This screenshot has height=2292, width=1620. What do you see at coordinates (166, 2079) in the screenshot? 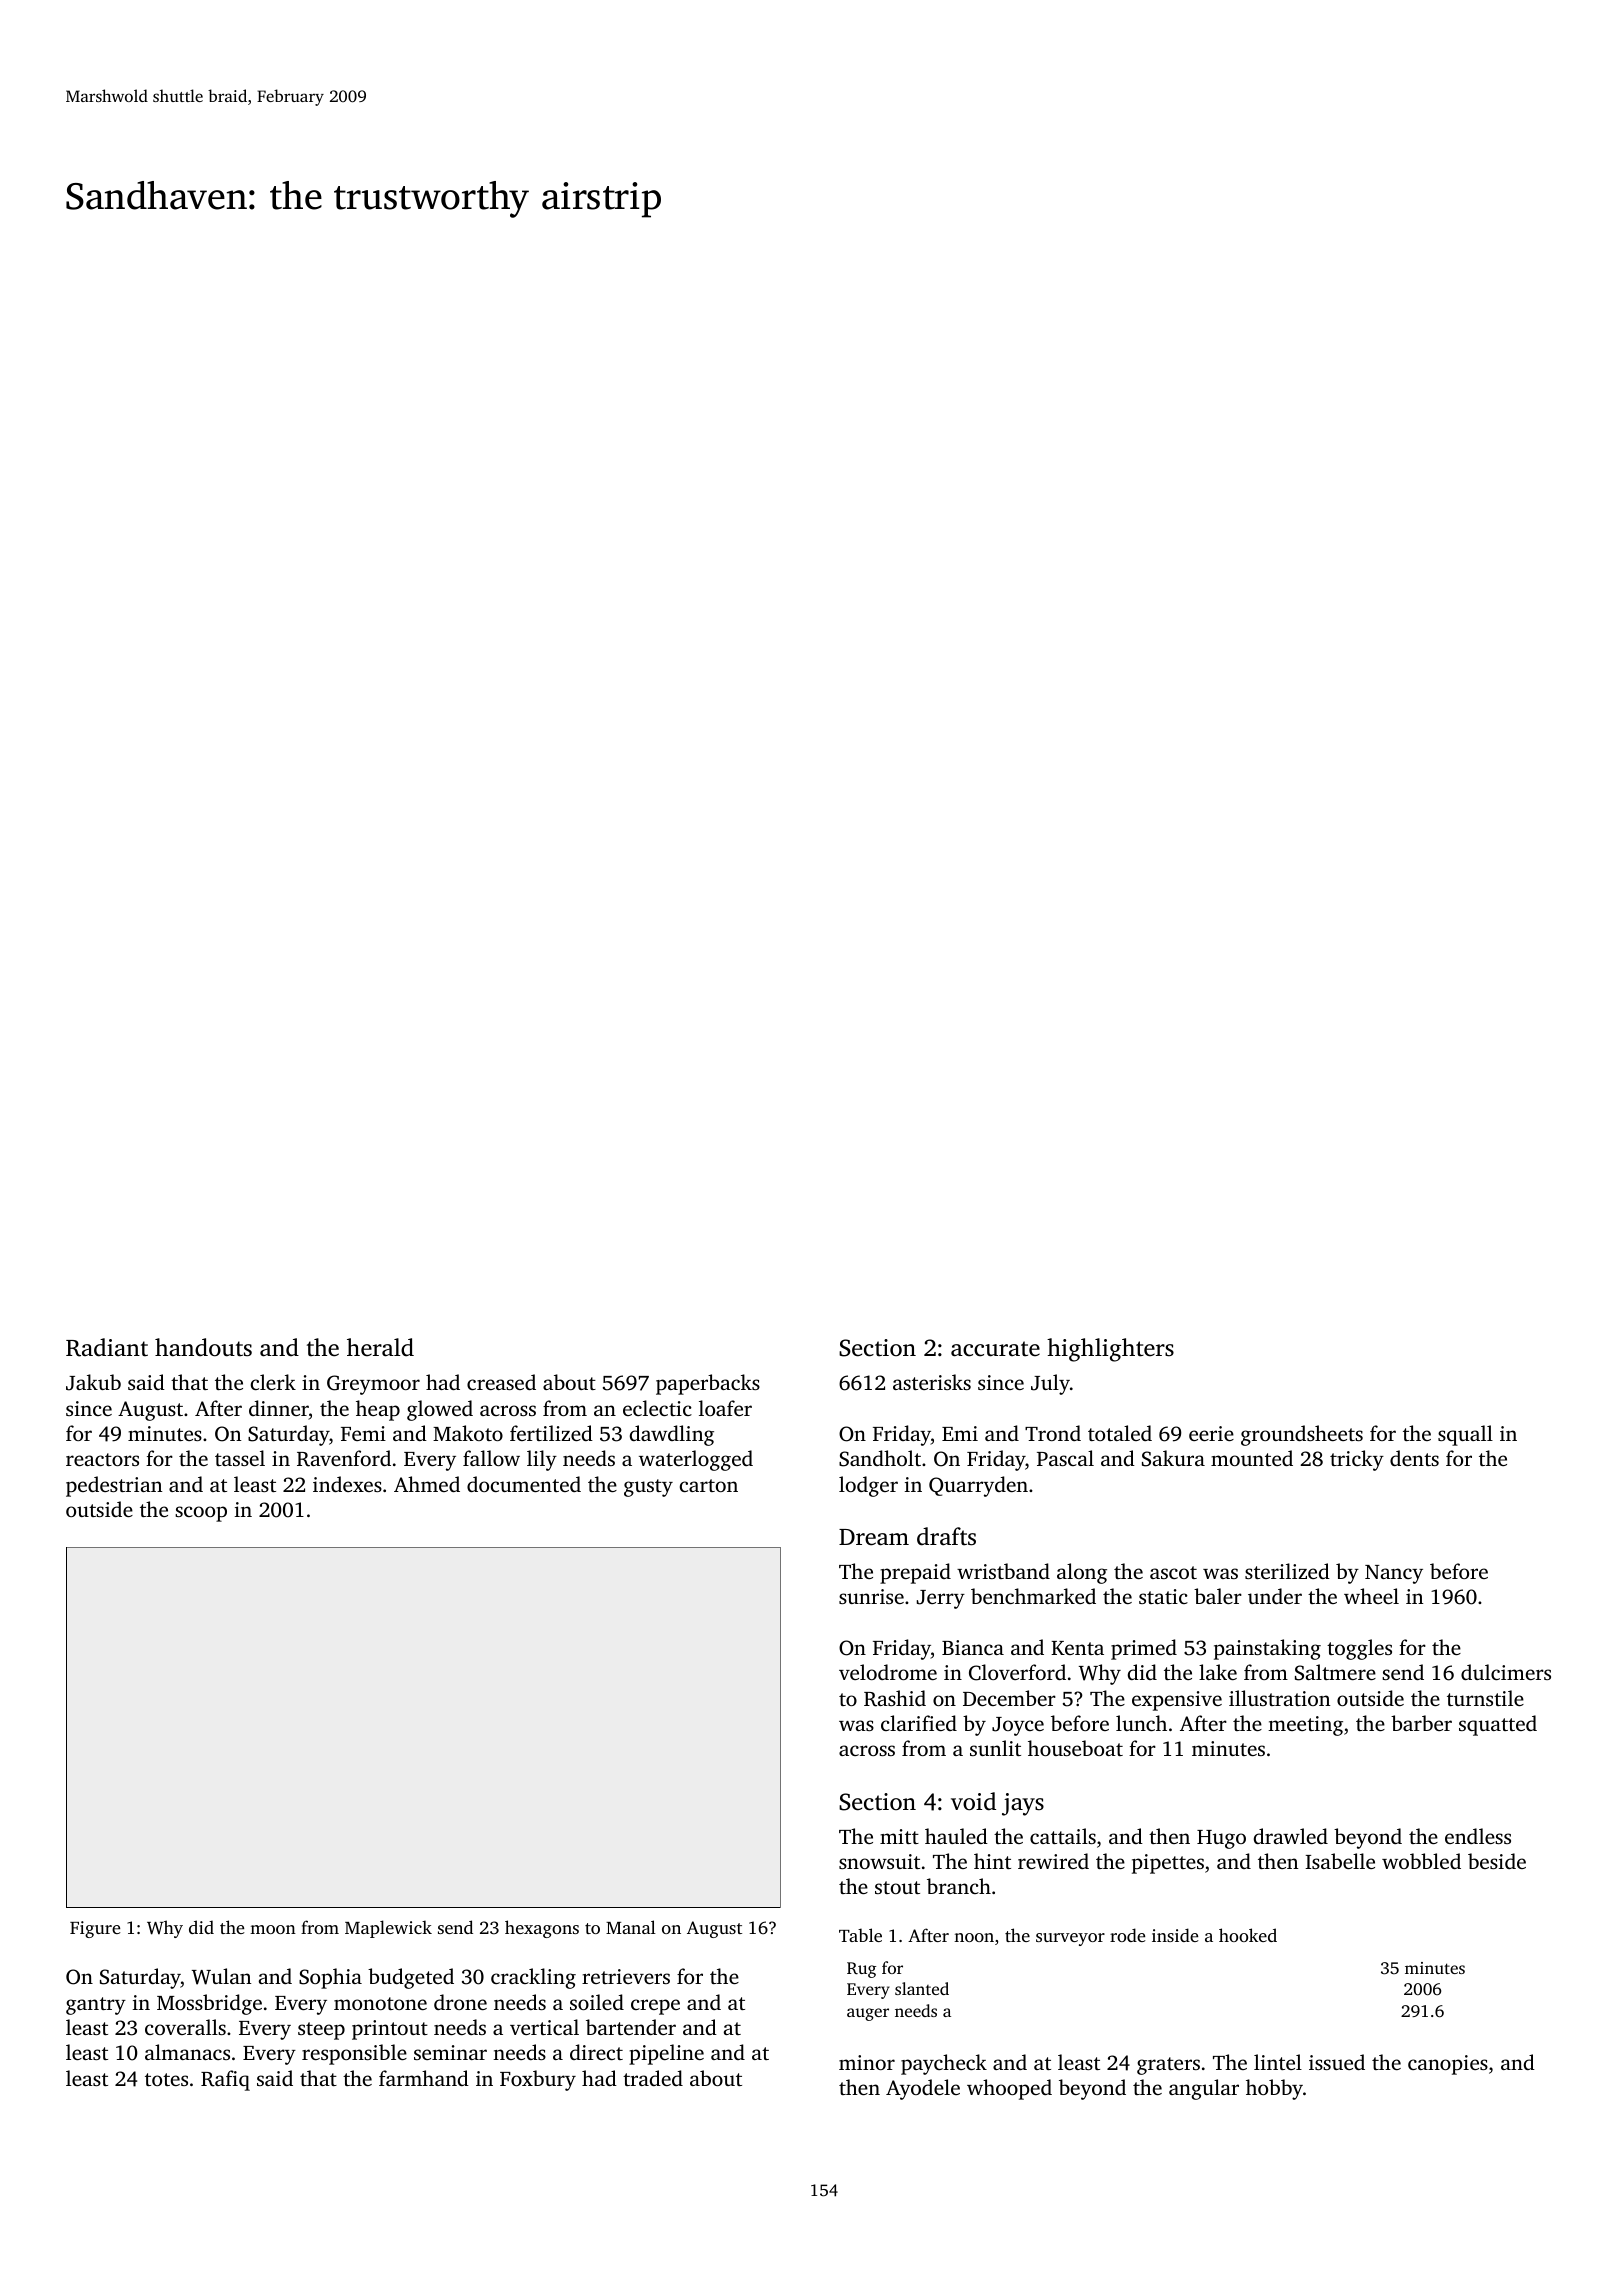
I see `totes` at bounding box center [166, 2079].
